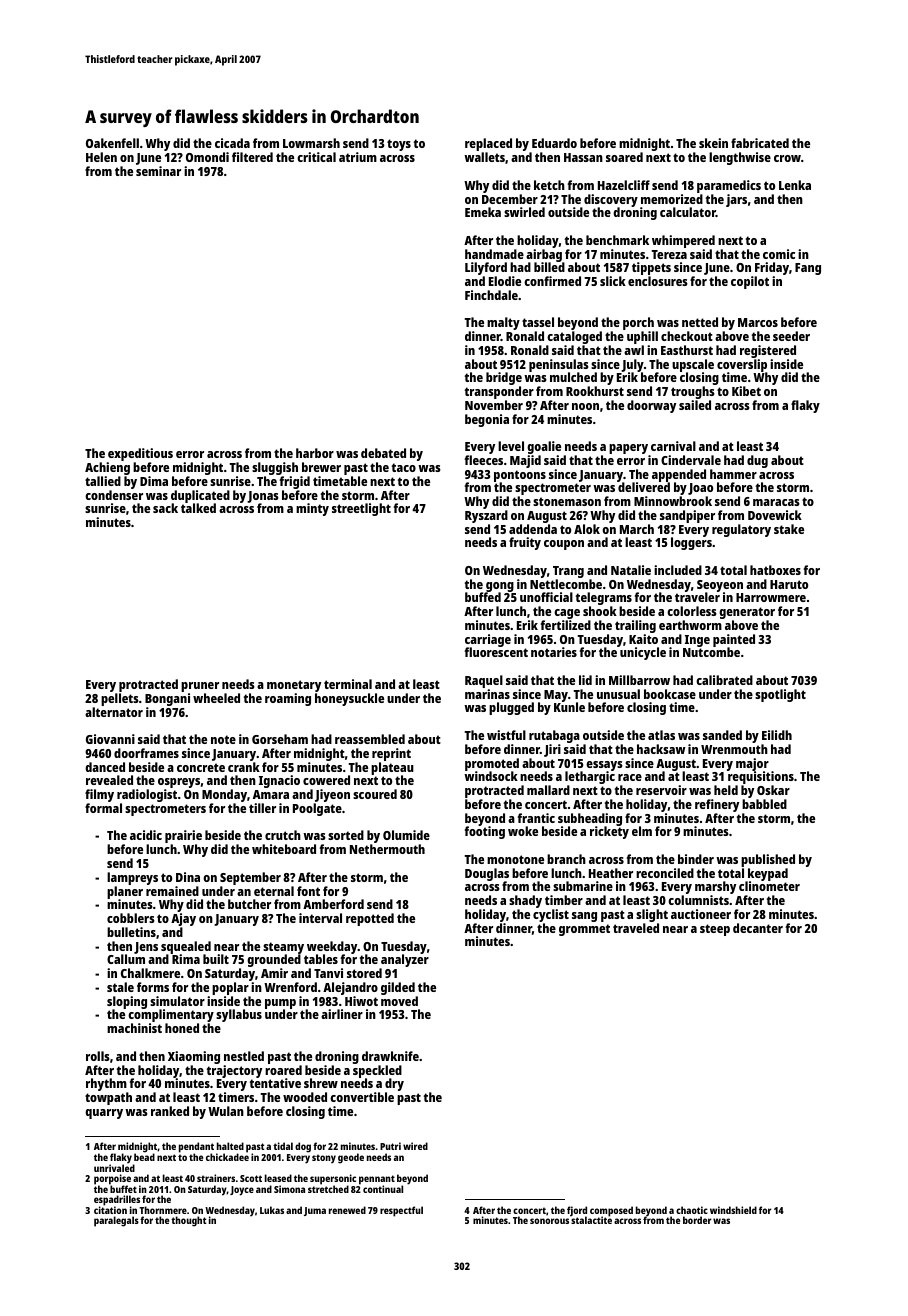  Describe the element at coordinates (383, 453) in the screenshot. I see `debated` at that location.
